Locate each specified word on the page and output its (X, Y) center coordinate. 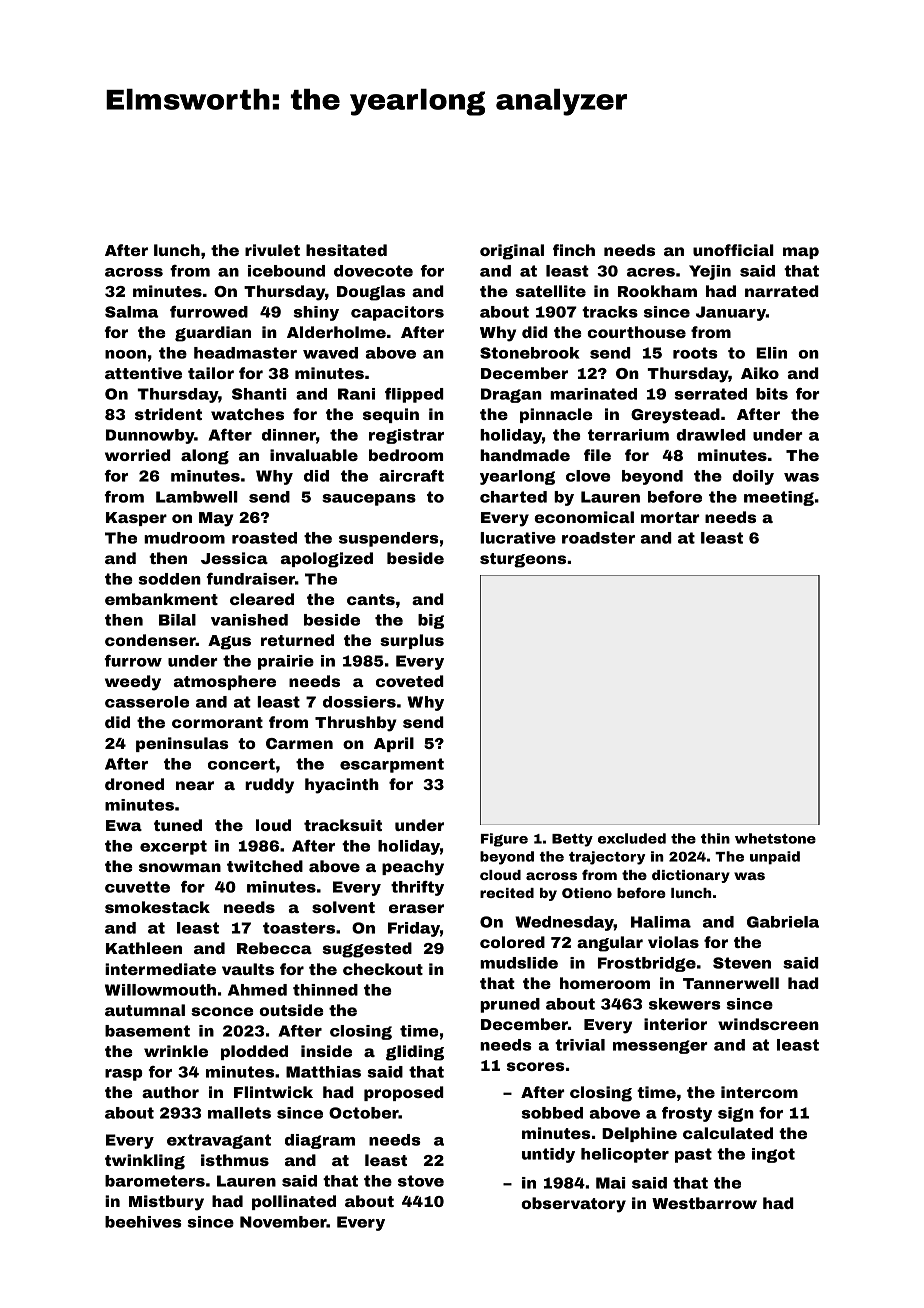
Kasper (136, 519)
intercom (759, 1092)
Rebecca (274, 948)
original (512, 252)
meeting (779, 498)
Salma (132, 312)
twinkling (145, 1162)
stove (421, 1181)
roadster (598, 538)
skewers (685, 1004)
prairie (286, 662)
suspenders (389, 539)
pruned (510, 1005)
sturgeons (523, 560)
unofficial (733, 250)
